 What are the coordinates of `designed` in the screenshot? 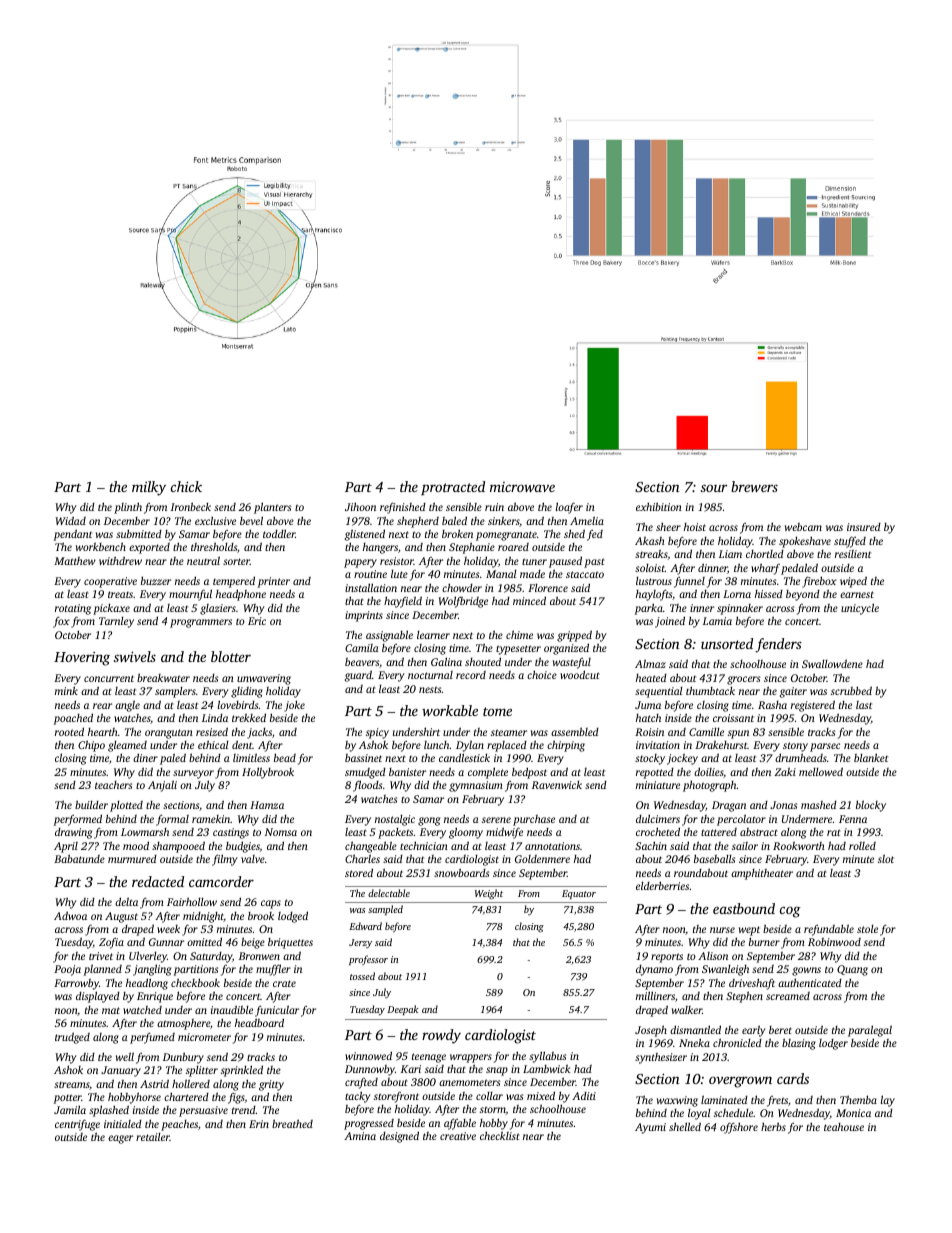 It's located at (399, 1137).
